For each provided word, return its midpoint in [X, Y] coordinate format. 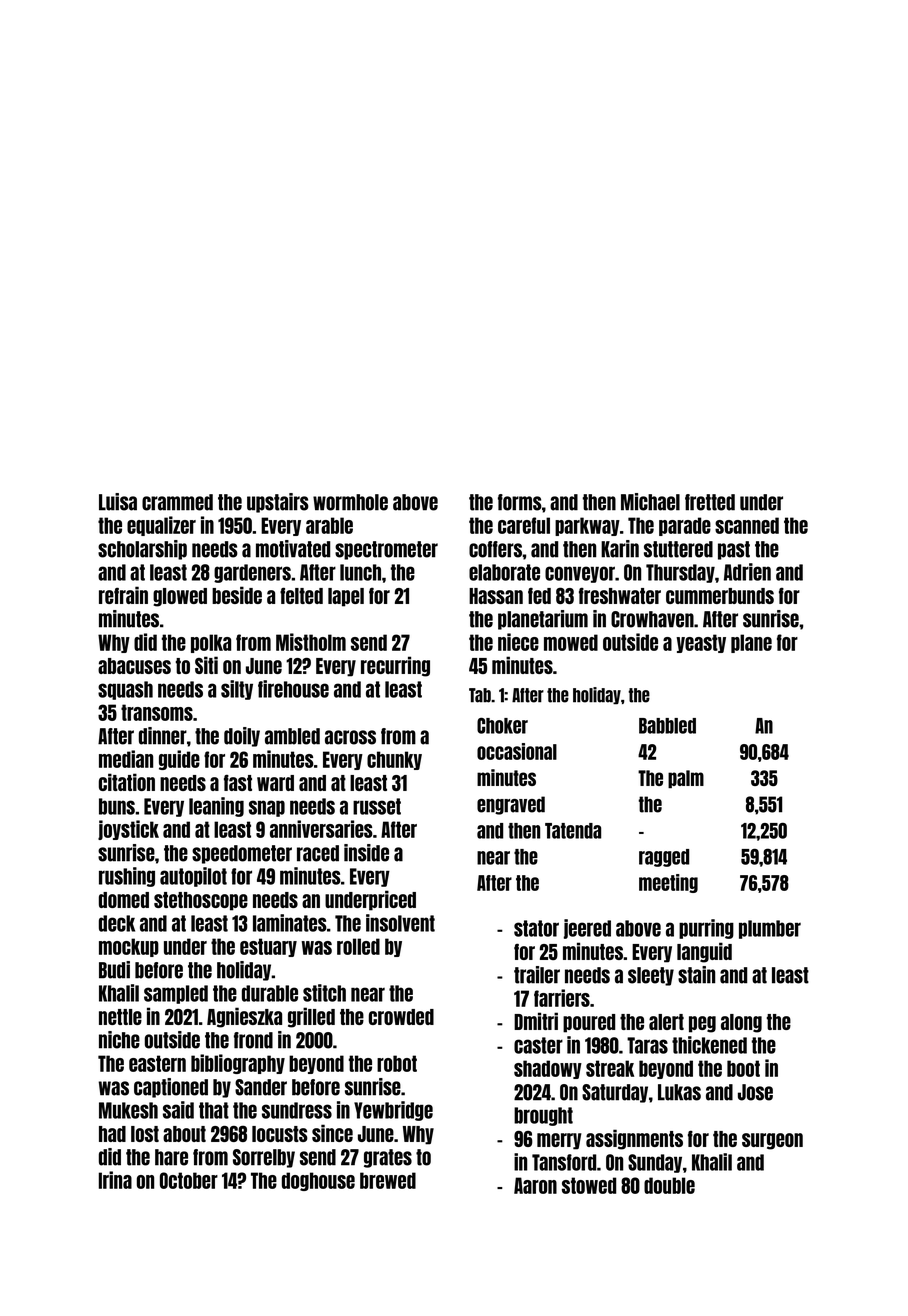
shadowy [548, 1069]
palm [686, 779]
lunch [360, 572]
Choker [502, 725]
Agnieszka [244, 1017]
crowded [401, 1017]
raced [318, 853]
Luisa [118, 502]
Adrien [747, 572]
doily [242, 737]
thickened [709, 1045]
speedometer [242, 854]
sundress [297, 1110]
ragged [664, 858]
